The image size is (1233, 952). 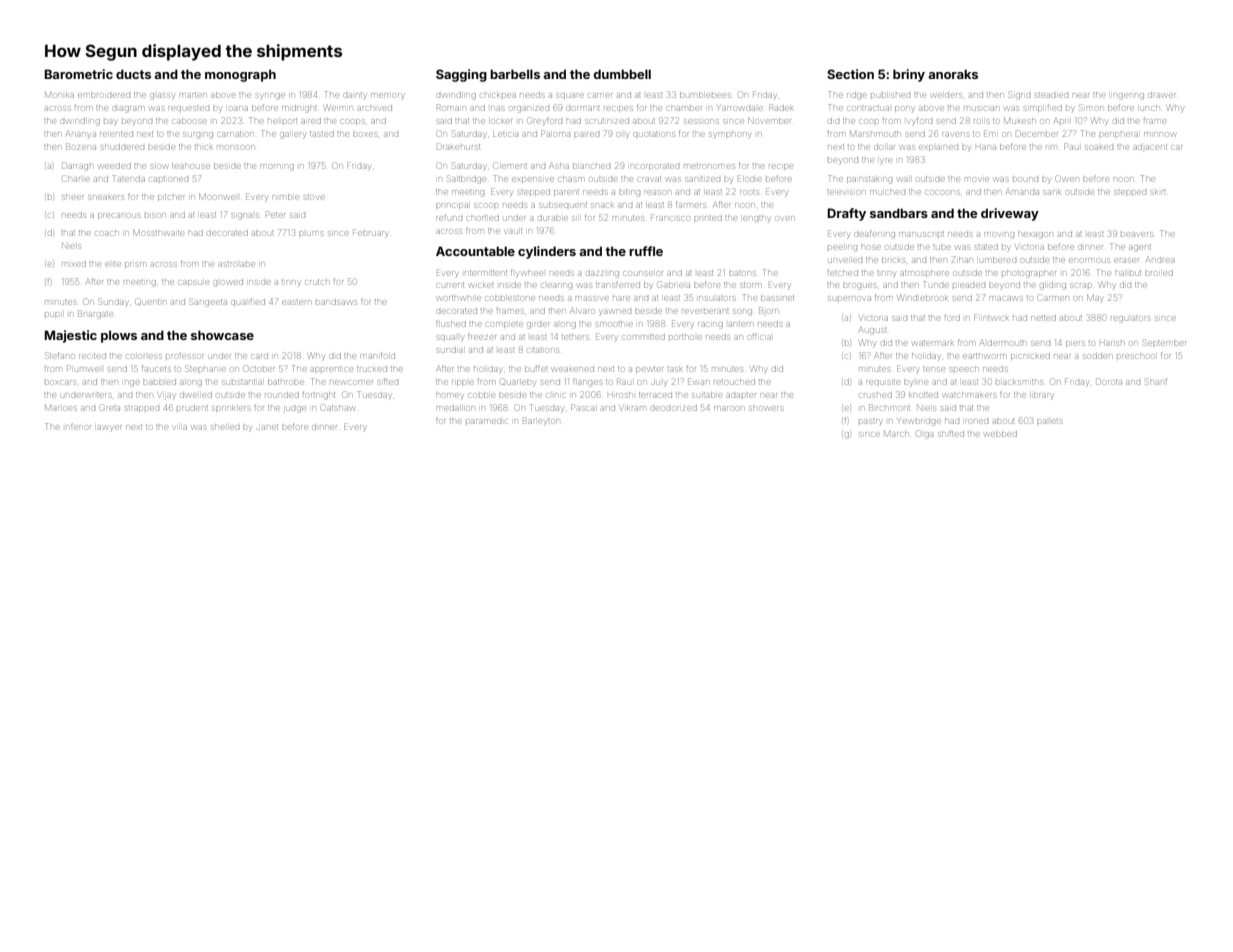 What do you see at coordinates (953, 74) in the screenshot?
I see `anoraks` at bounding box center [953, 74].
